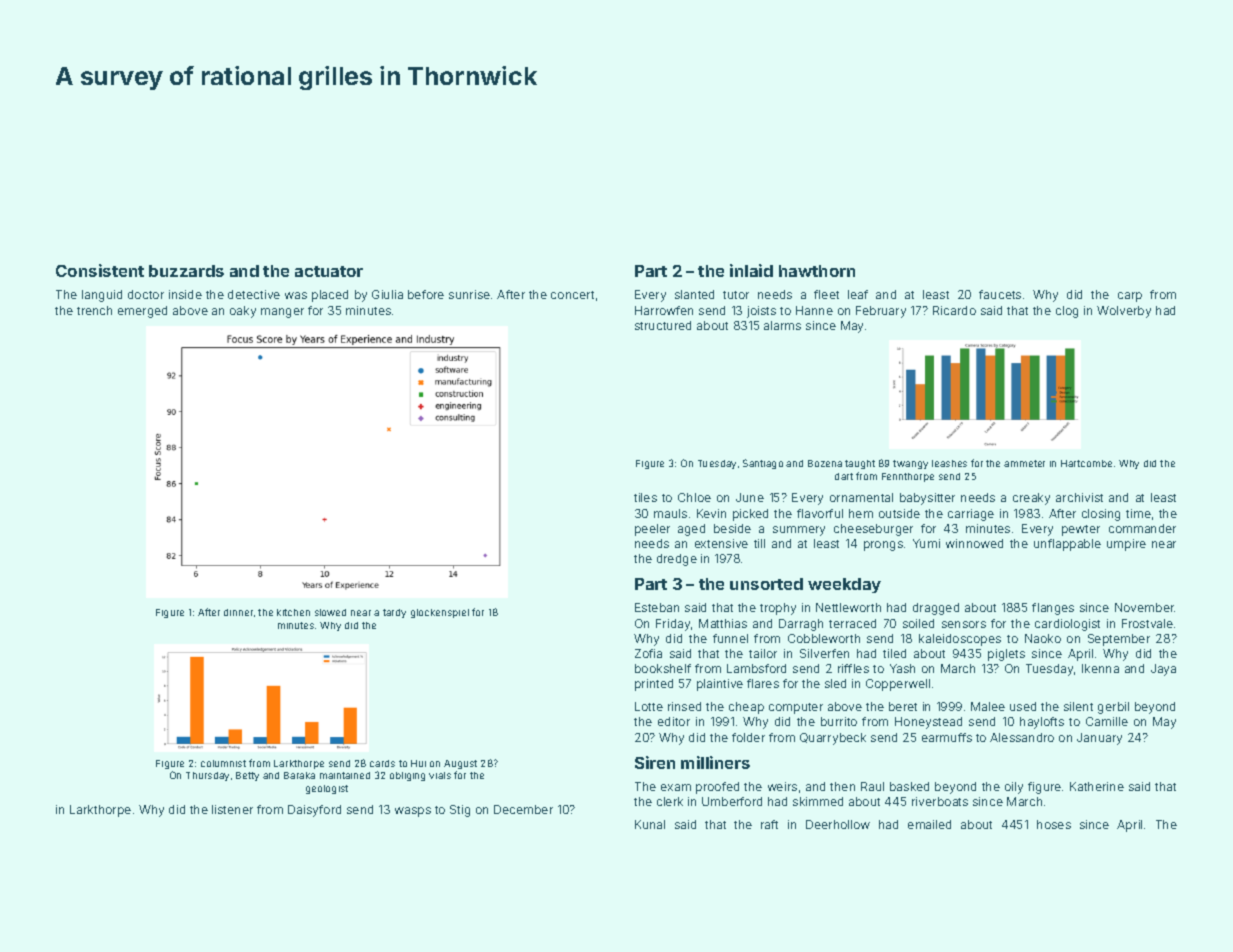 The height and width of the screenshot is (952, 1233). What do you see at coordinates (238, 612) in the screenshot?
I see `dinner` at bounding box center [238, 612].
